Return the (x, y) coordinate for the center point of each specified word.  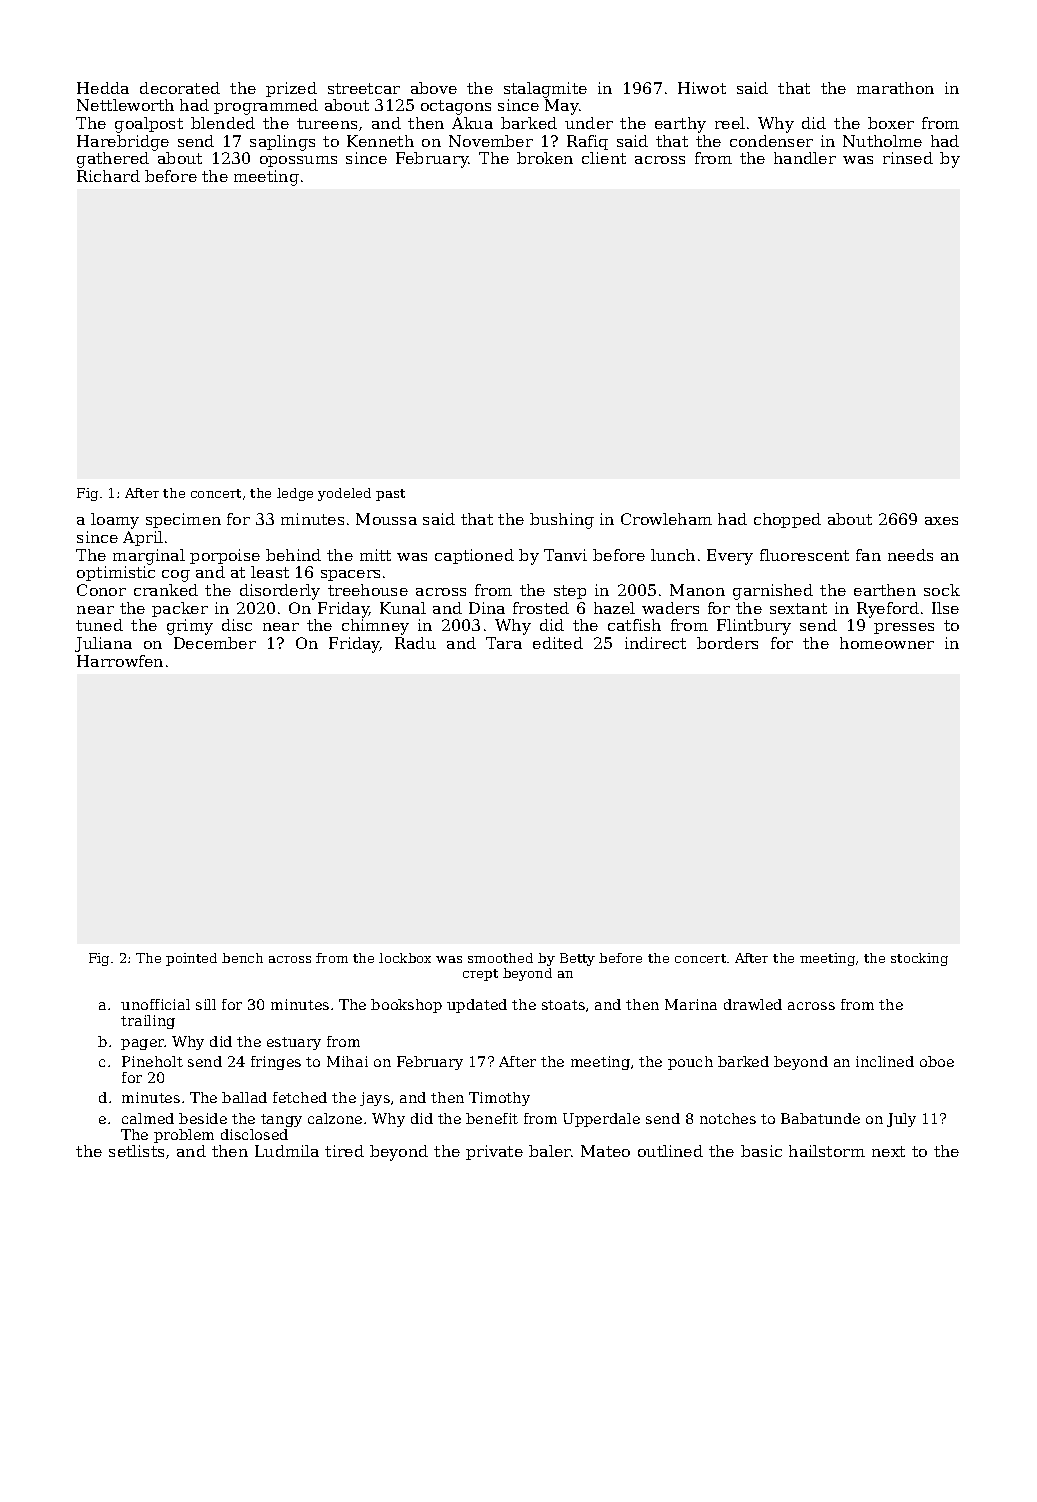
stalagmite (545, 90)
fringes (276, 1063)
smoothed (500, 958)
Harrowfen (120, 661)
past (390, 495)
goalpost (149, 125)
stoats (563, 1005)
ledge (295, 494)
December (215, 643)
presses (904, 628)
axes (941, 521)
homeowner (887, 643)
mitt (375, 555)
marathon (895, 88)
